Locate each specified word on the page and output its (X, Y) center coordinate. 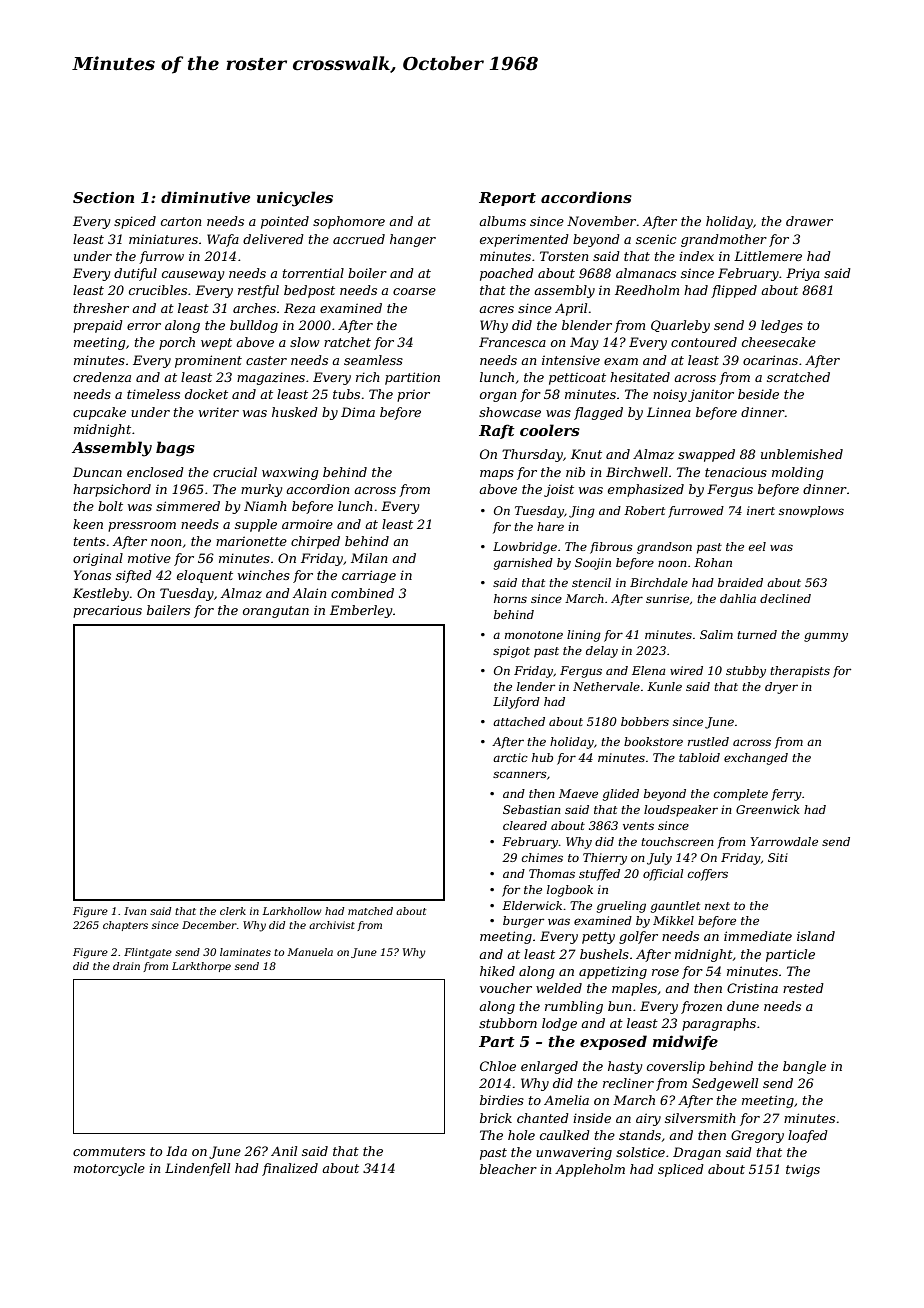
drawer (809, 221)
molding (797, 473)
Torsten (564, 256)
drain (126, 966)
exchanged (756, 759)
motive (149, 558)
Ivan (135, 911)
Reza (299, 308)
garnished (523, 564)
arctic (510, 757)
